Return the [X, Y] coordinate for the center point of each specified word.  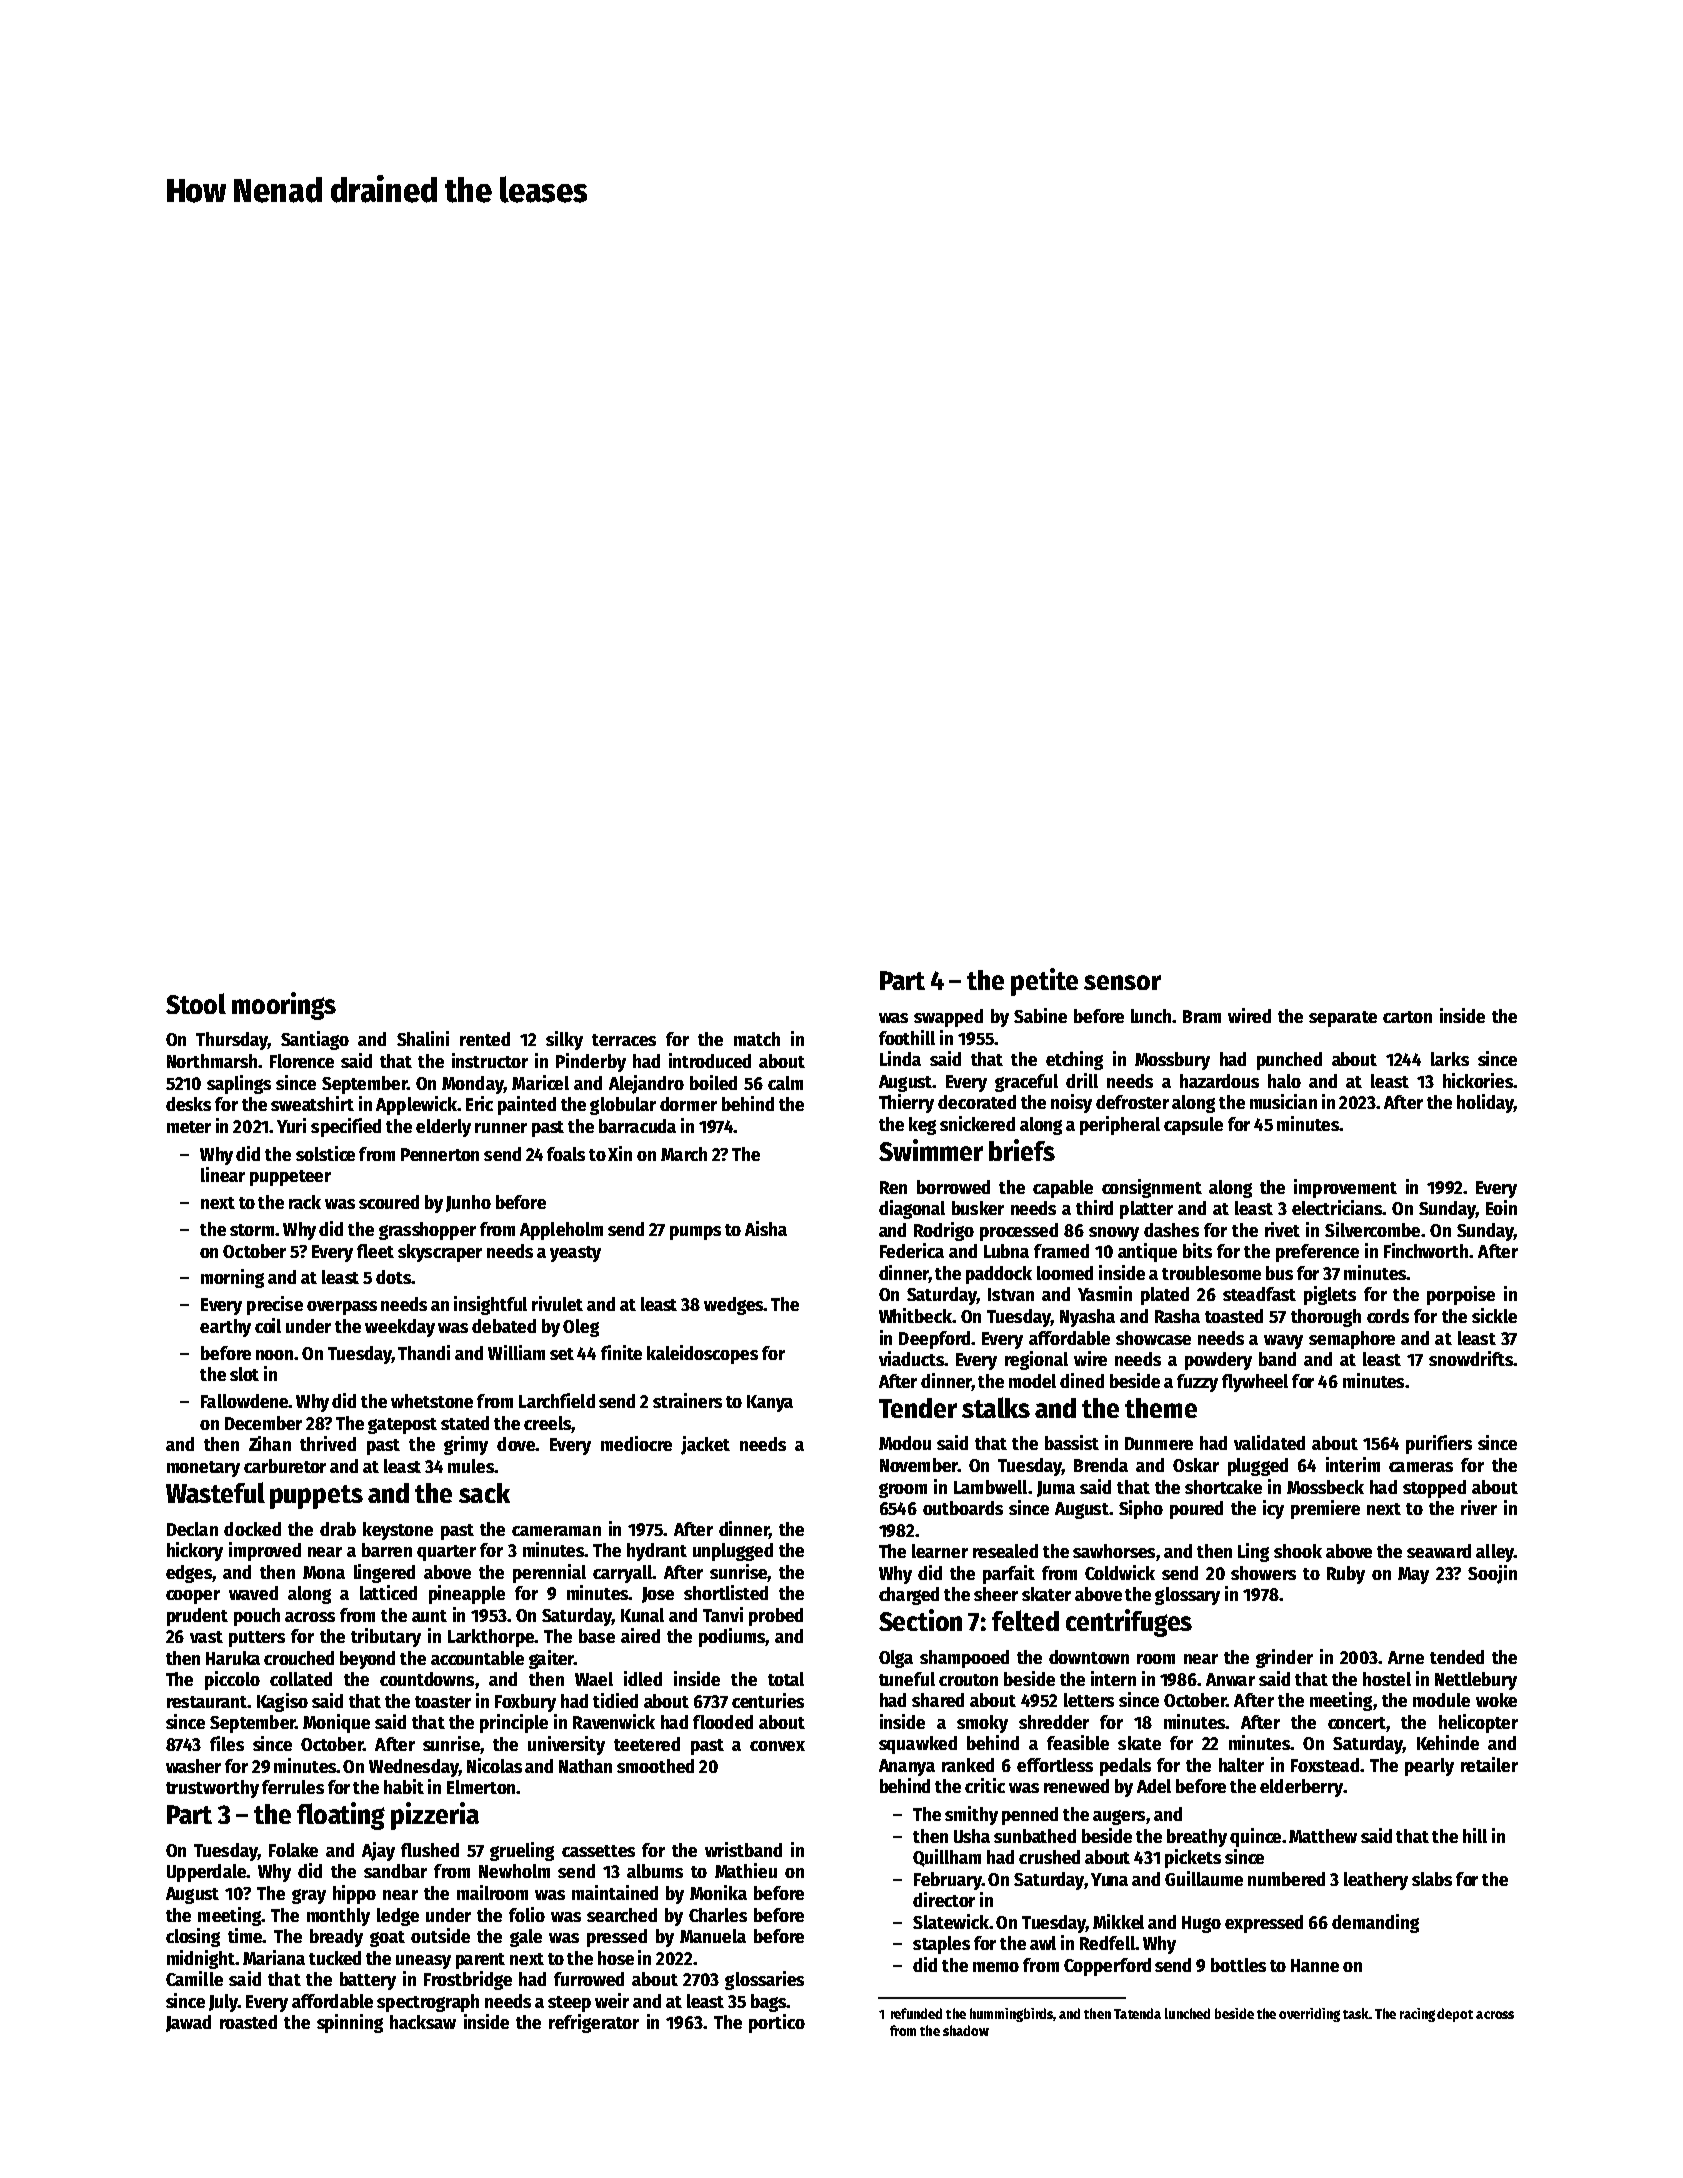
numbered [1286, 1879]
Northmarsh [212, 1061]
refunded [916, 2013]
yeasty [575, 1254]
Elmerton [481, 1787]
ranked [968, 1765]
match [757, 1039]
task [1356, 2013]
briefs [1022, 1150]
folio [527, 1914]
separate [1343, 1019]
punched [1289, 1061]
